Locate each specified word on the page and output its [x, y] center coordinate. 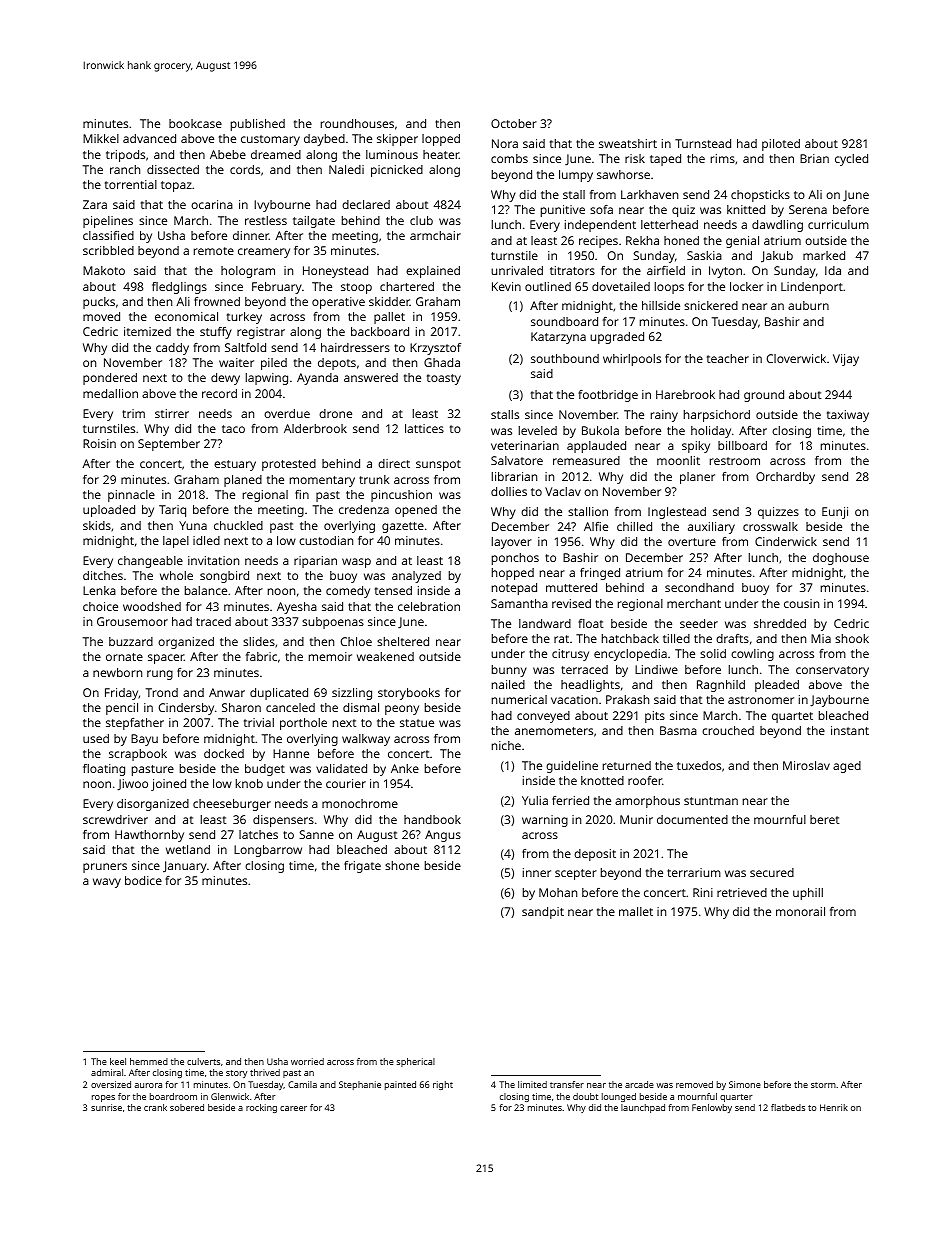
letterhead [669, 224]
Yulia [535, 800]
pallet [389, 318]
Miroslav [806, 765]
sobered [187, 1107]
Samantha [519, 603]
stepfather [135, 724]
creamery [264, 253]
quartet [792, 717]
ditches [103, 575]
